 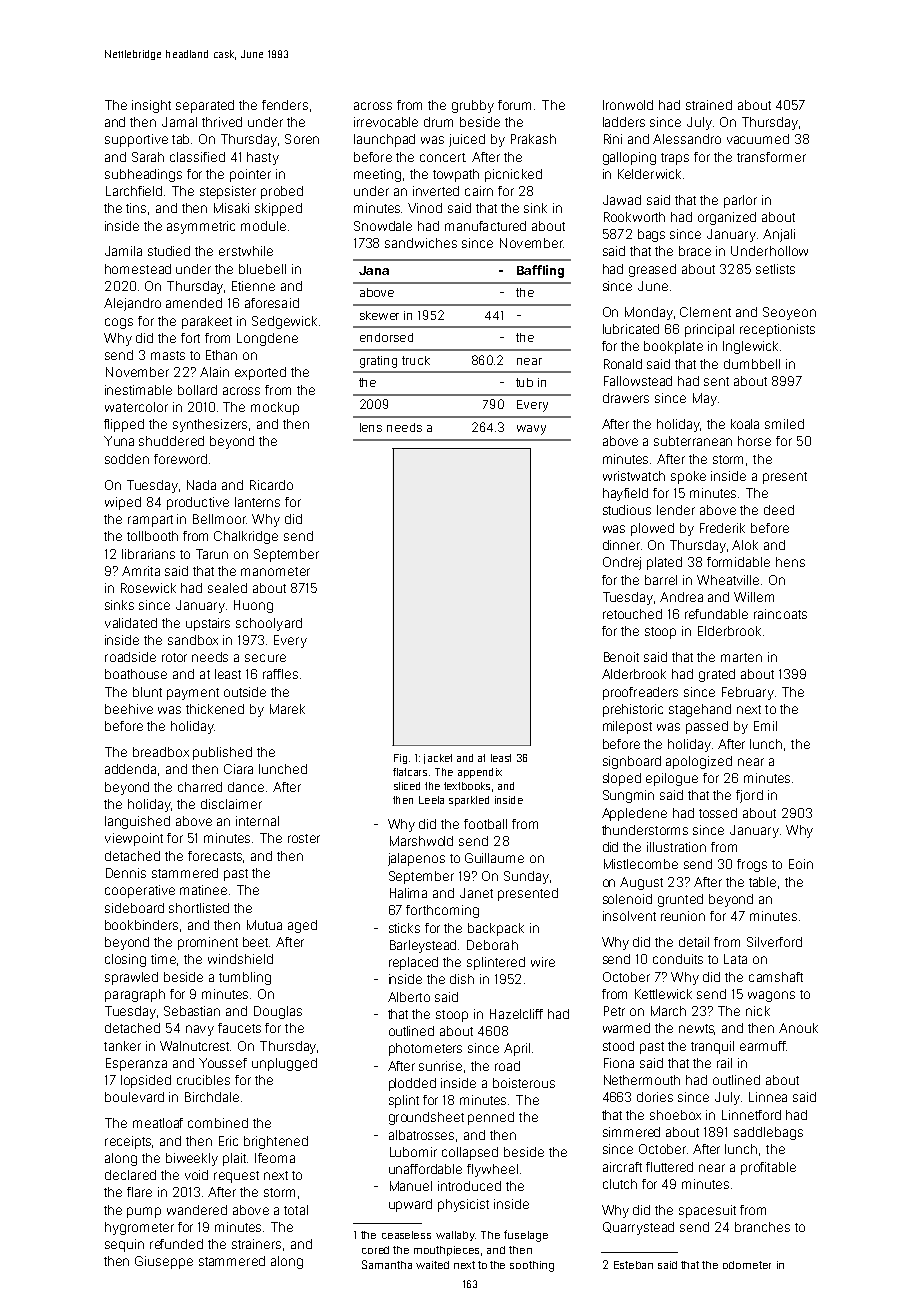 I want to click on disclaimer, so click(x=231, y=804).
